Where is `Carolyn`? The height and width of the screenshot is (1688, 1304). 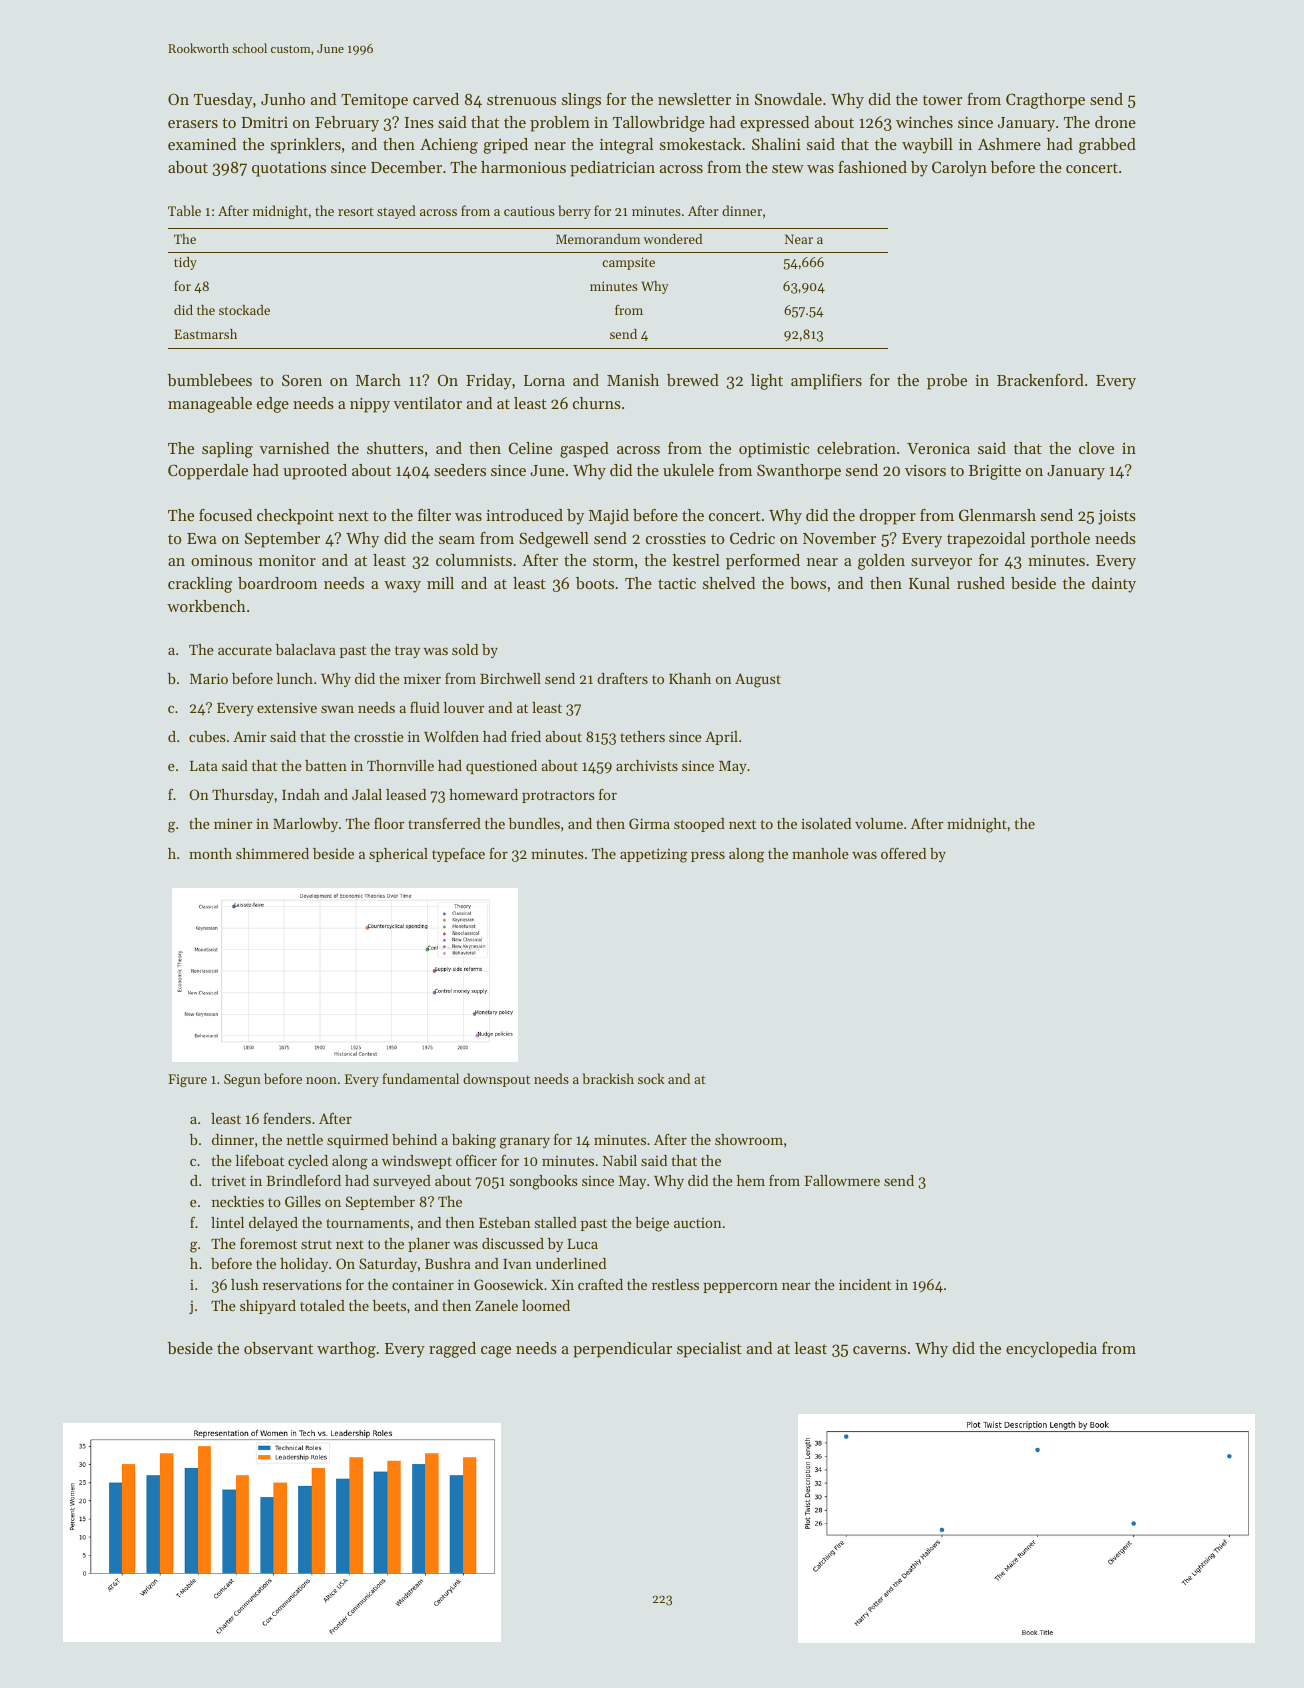 Carolyn is located at coordinates (959, 169).
